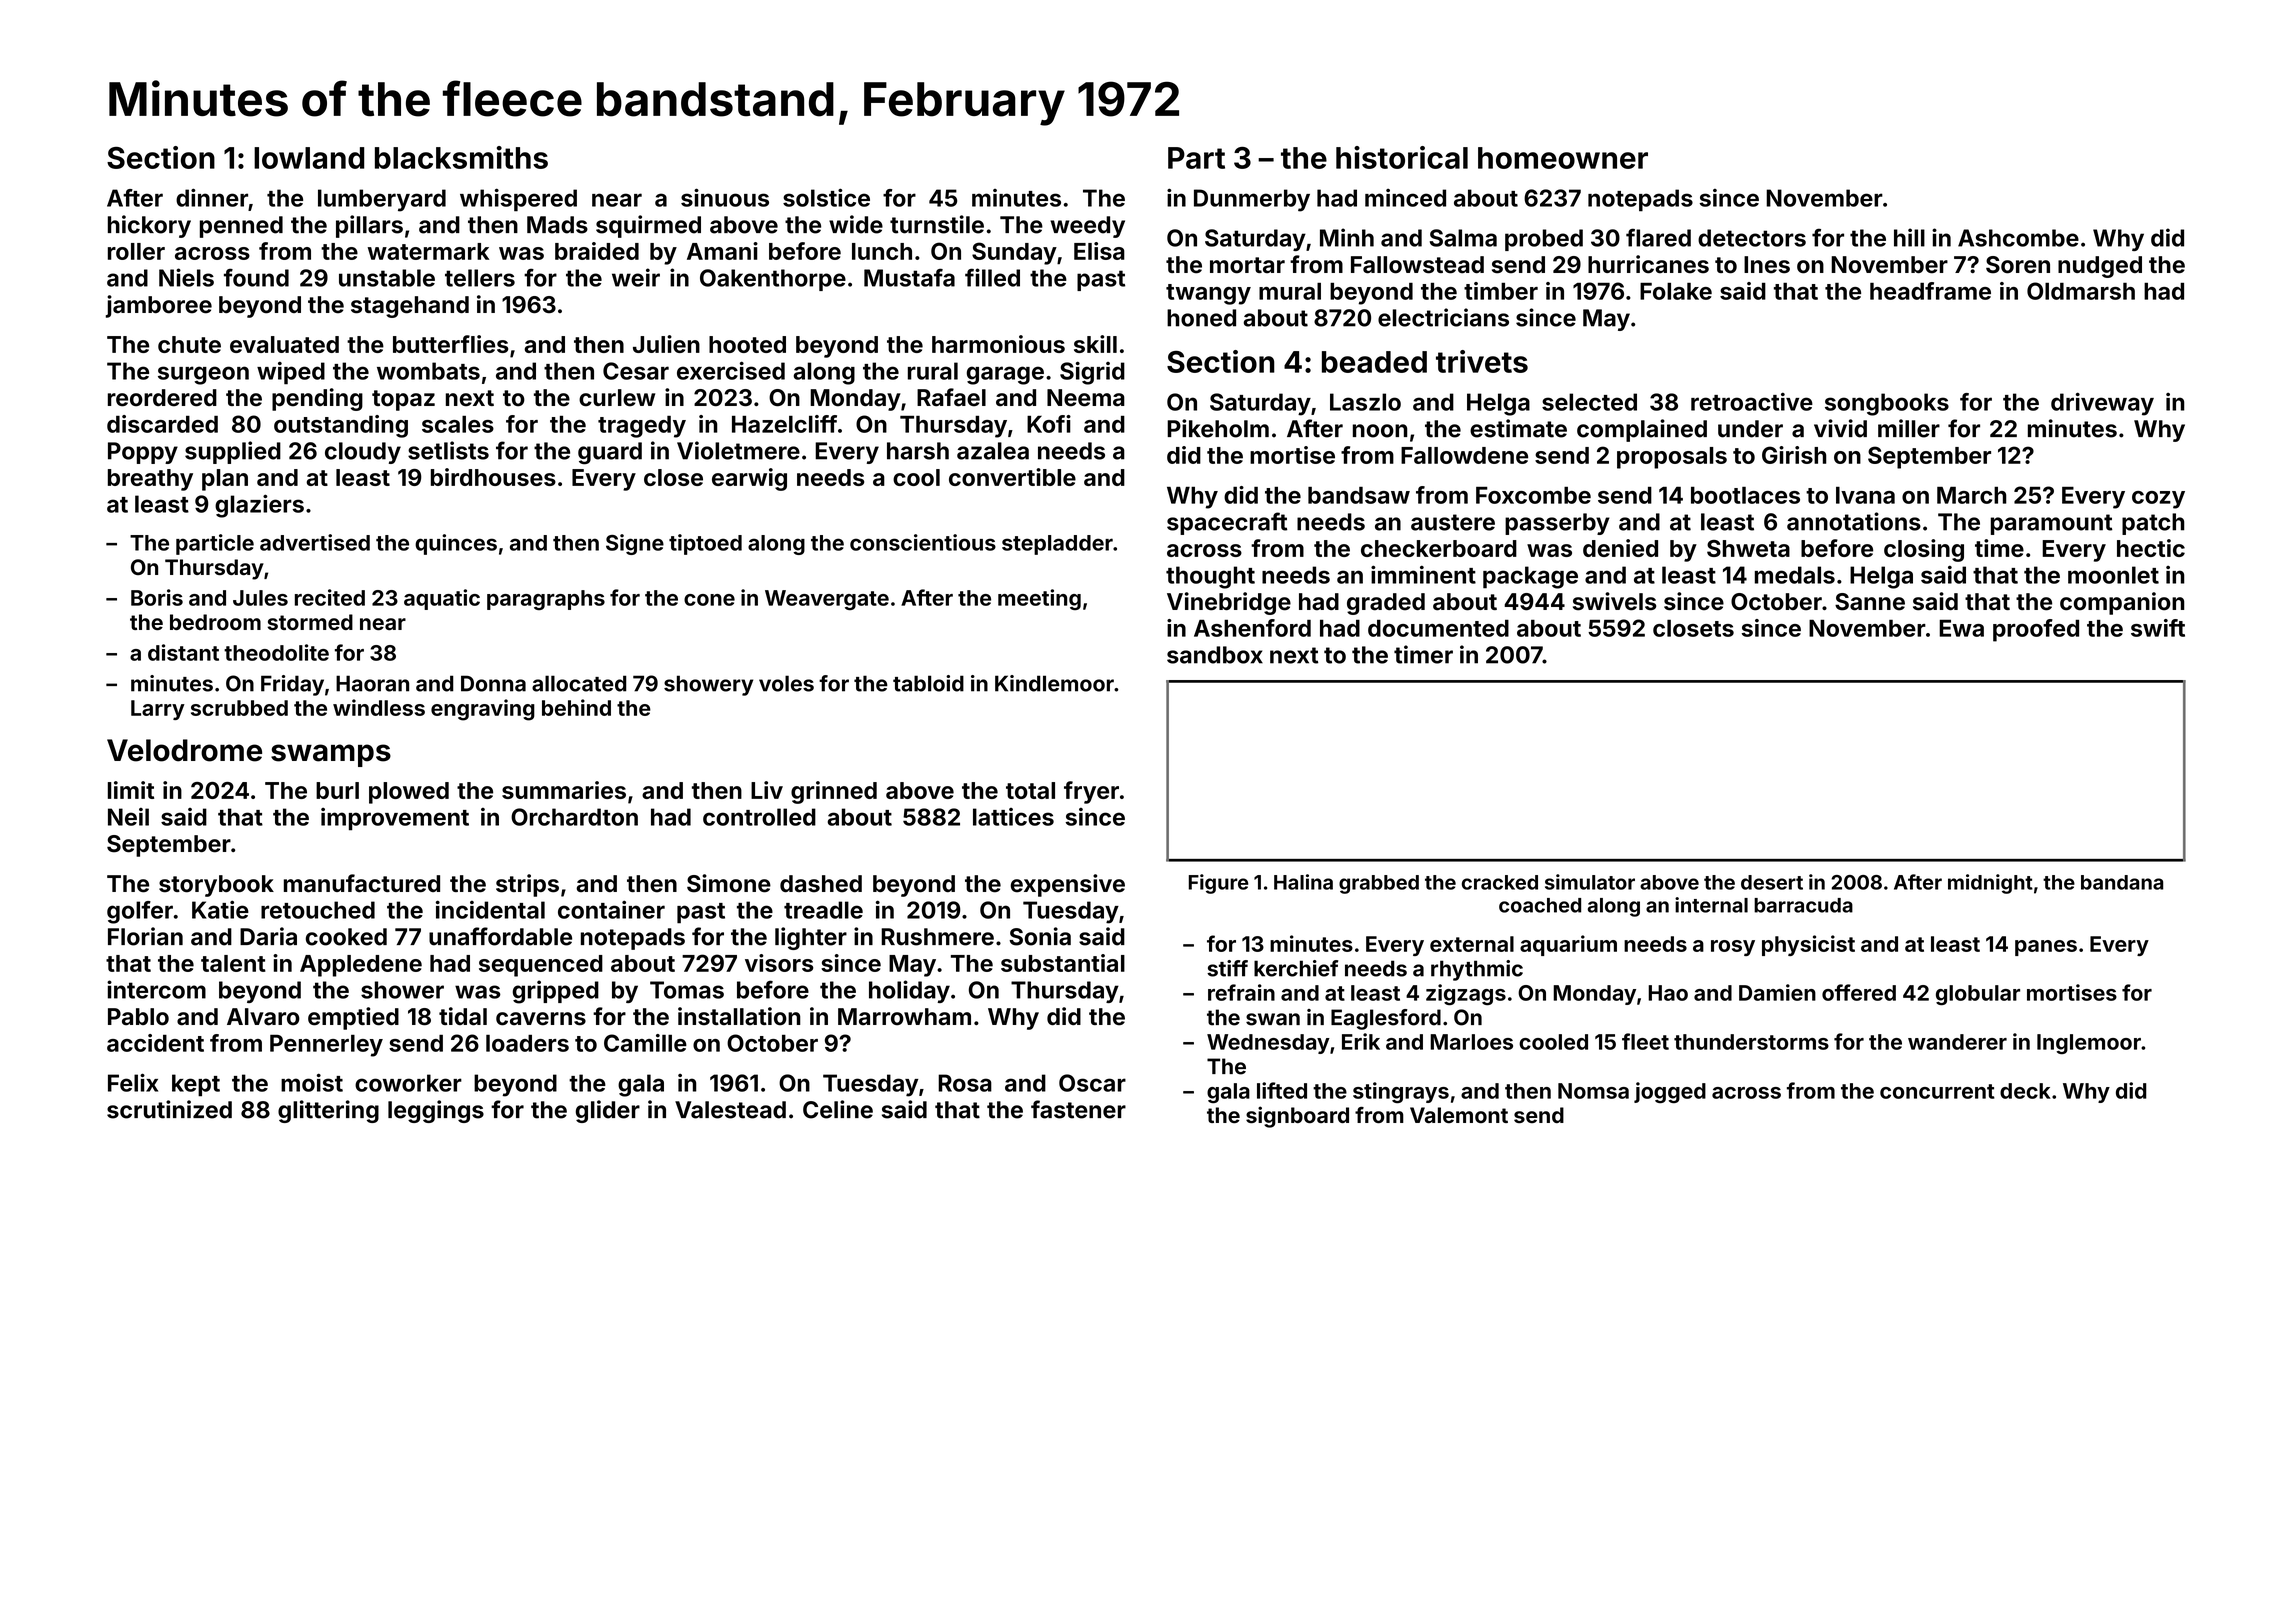  I want to click on driveway, so click(2102, 404).
